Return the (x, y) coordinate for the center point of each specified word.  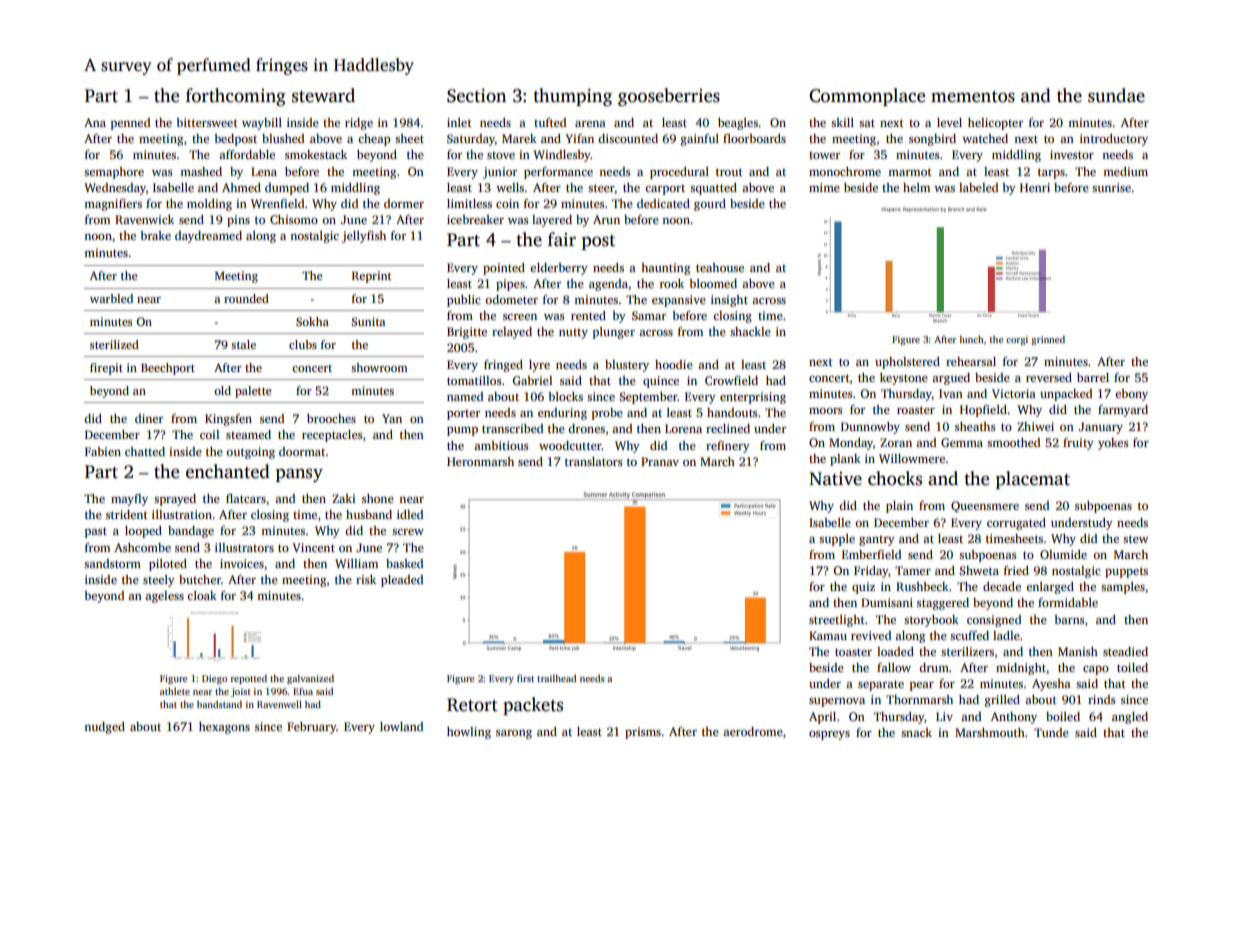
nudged (104, 728)
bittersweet (207, 122)
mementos (973, 97)
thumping (572, 97)
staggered (943, 604)
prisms (643, 733)
